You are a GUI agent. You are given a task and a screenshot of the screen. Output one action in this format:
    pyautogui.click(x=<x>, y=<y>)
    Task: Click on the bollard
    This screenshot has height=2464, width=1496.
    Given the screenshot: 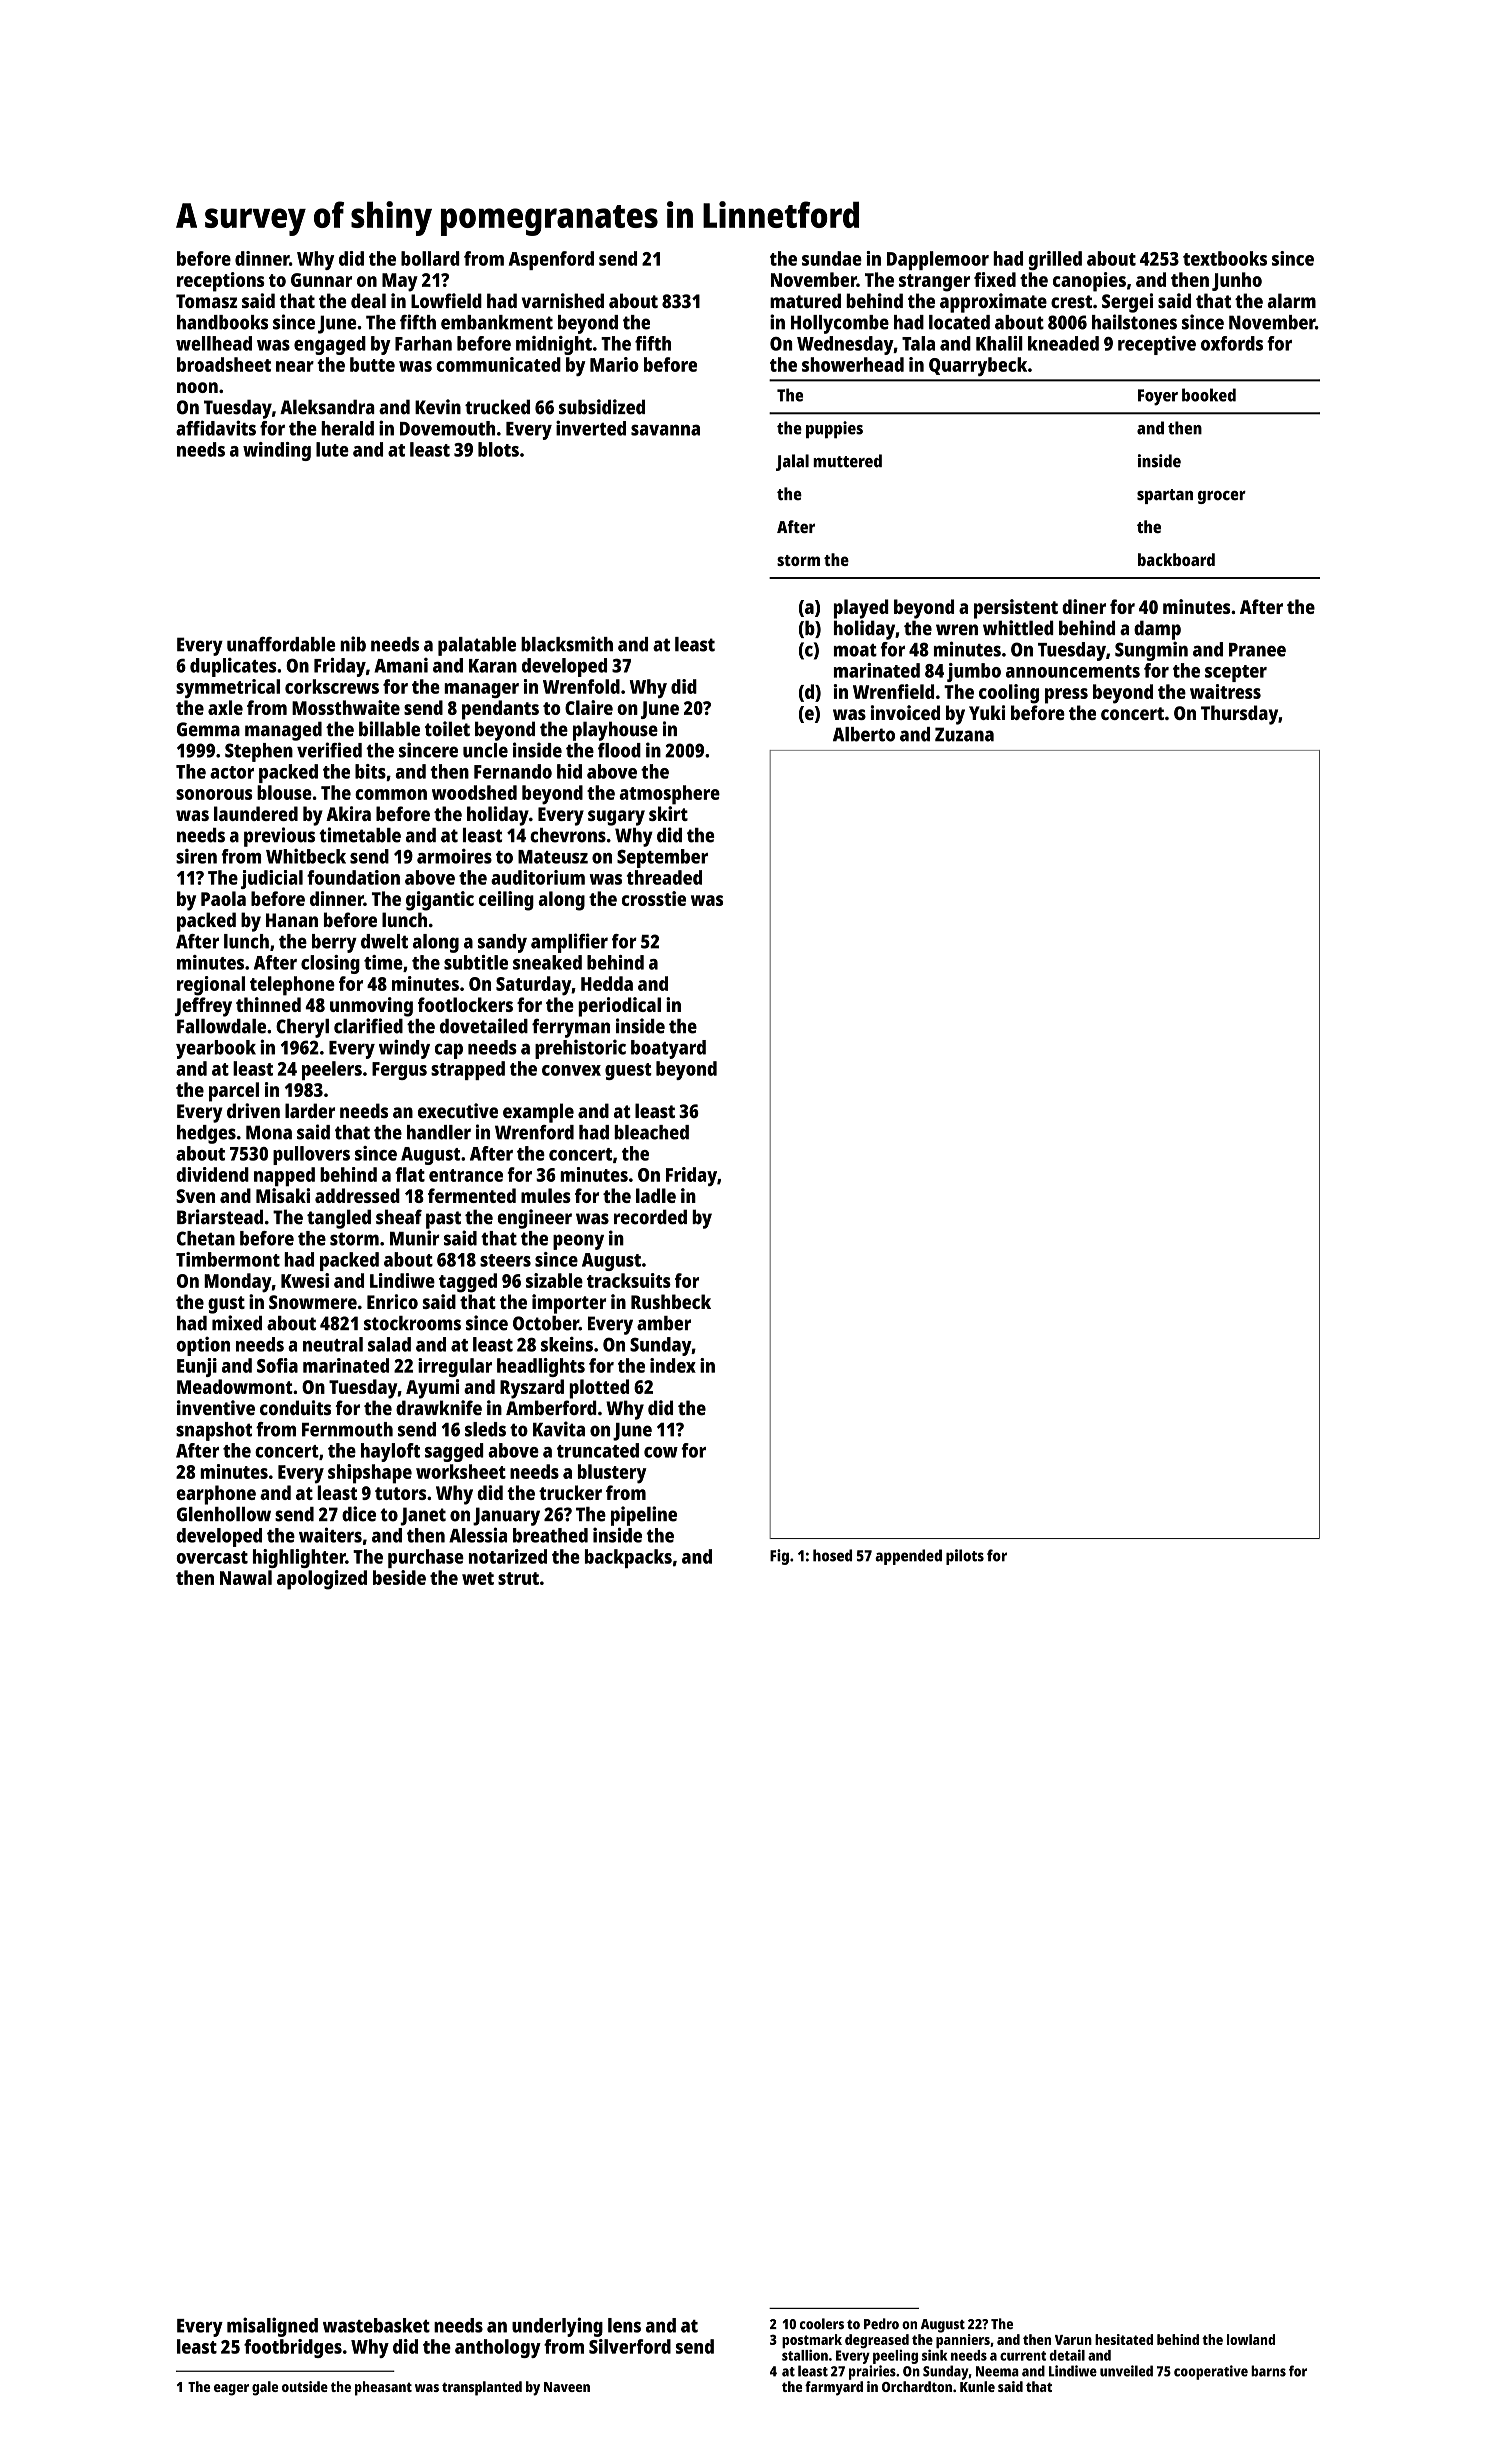 What is the action you would take?
    pyautogui.click(x=430, y=258)
